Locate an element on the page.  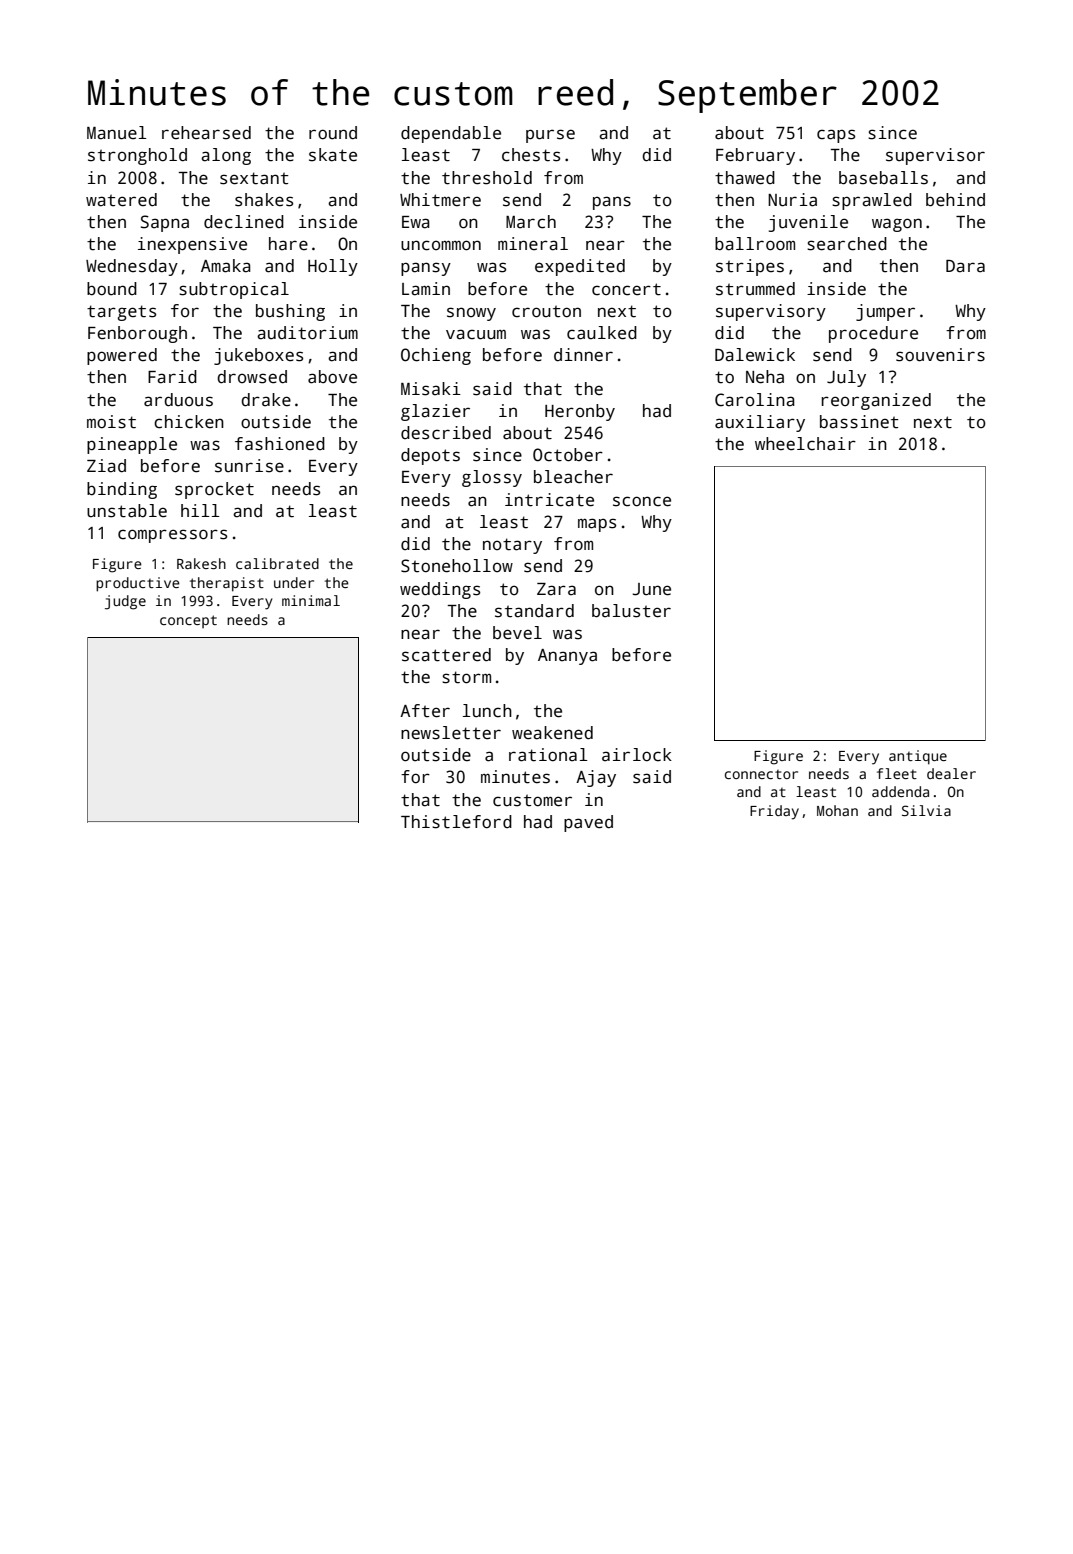
Thistleford is located at coordinates (456, 822).
